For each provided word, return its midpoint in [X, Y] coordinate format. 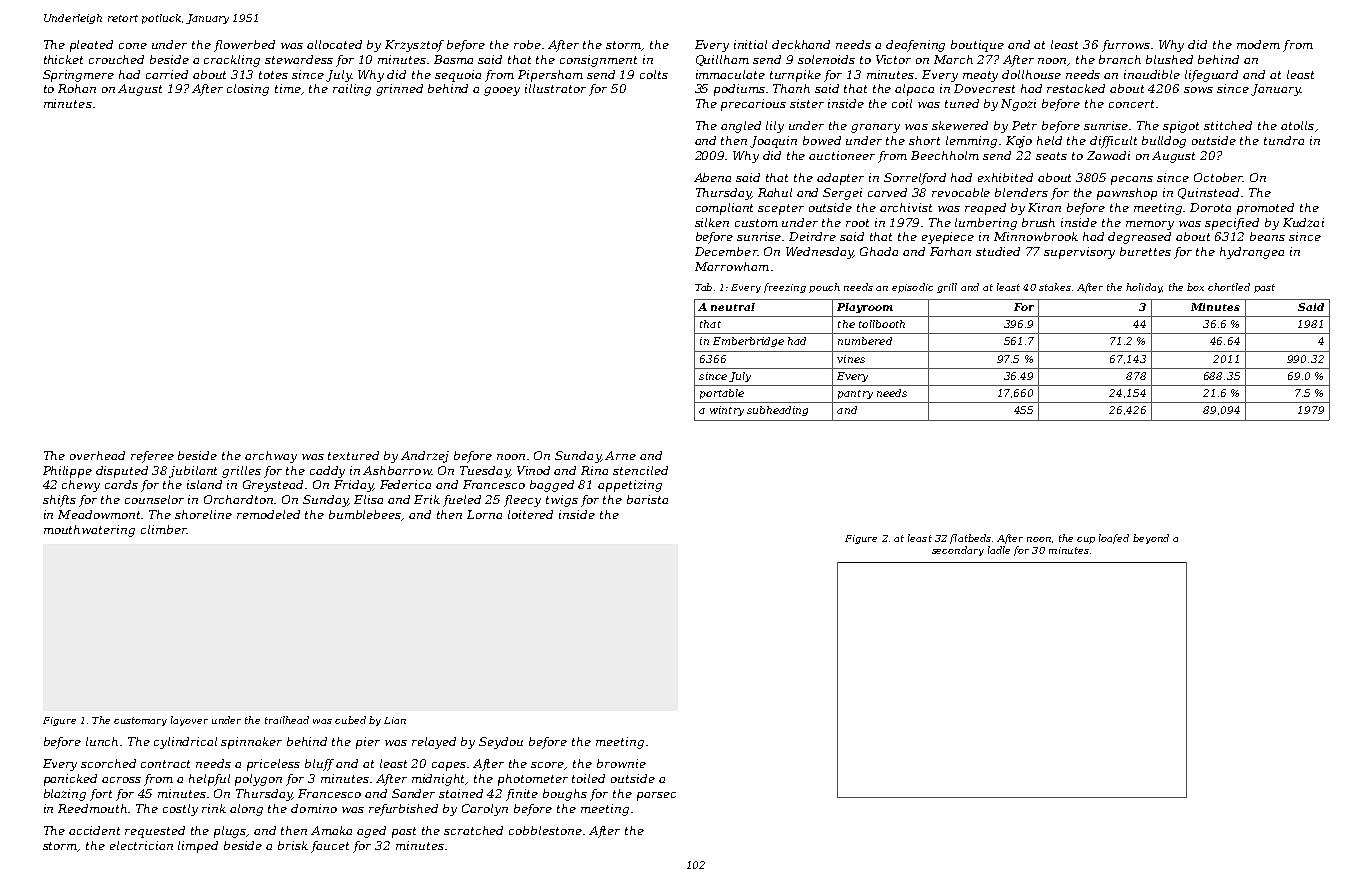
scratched [473, 830]
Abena [712, 177]
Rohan [77, 88]
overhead [97, 455]
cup [1086, 540]
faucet [330, 847]
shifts [59, 501]
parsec [656, 796]
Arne [620, 455]
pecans [1132, 180]
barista [647, 499]
